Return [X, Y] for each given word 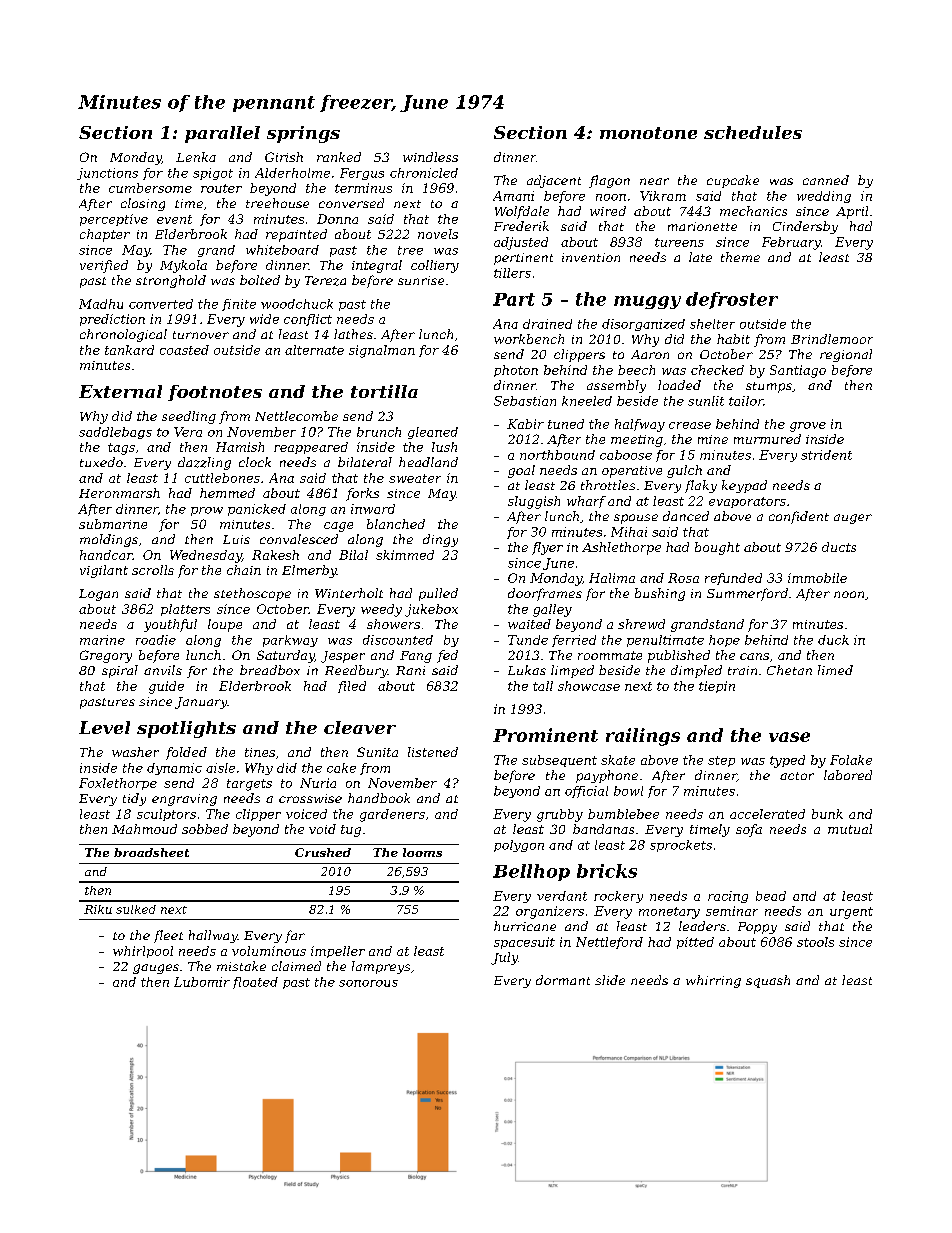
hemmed [227, 493]
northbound [557, 455]
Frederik [521, 226]
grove [808, 427]
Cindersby [805, 227]
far [295, 936]
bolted [260, 280]
